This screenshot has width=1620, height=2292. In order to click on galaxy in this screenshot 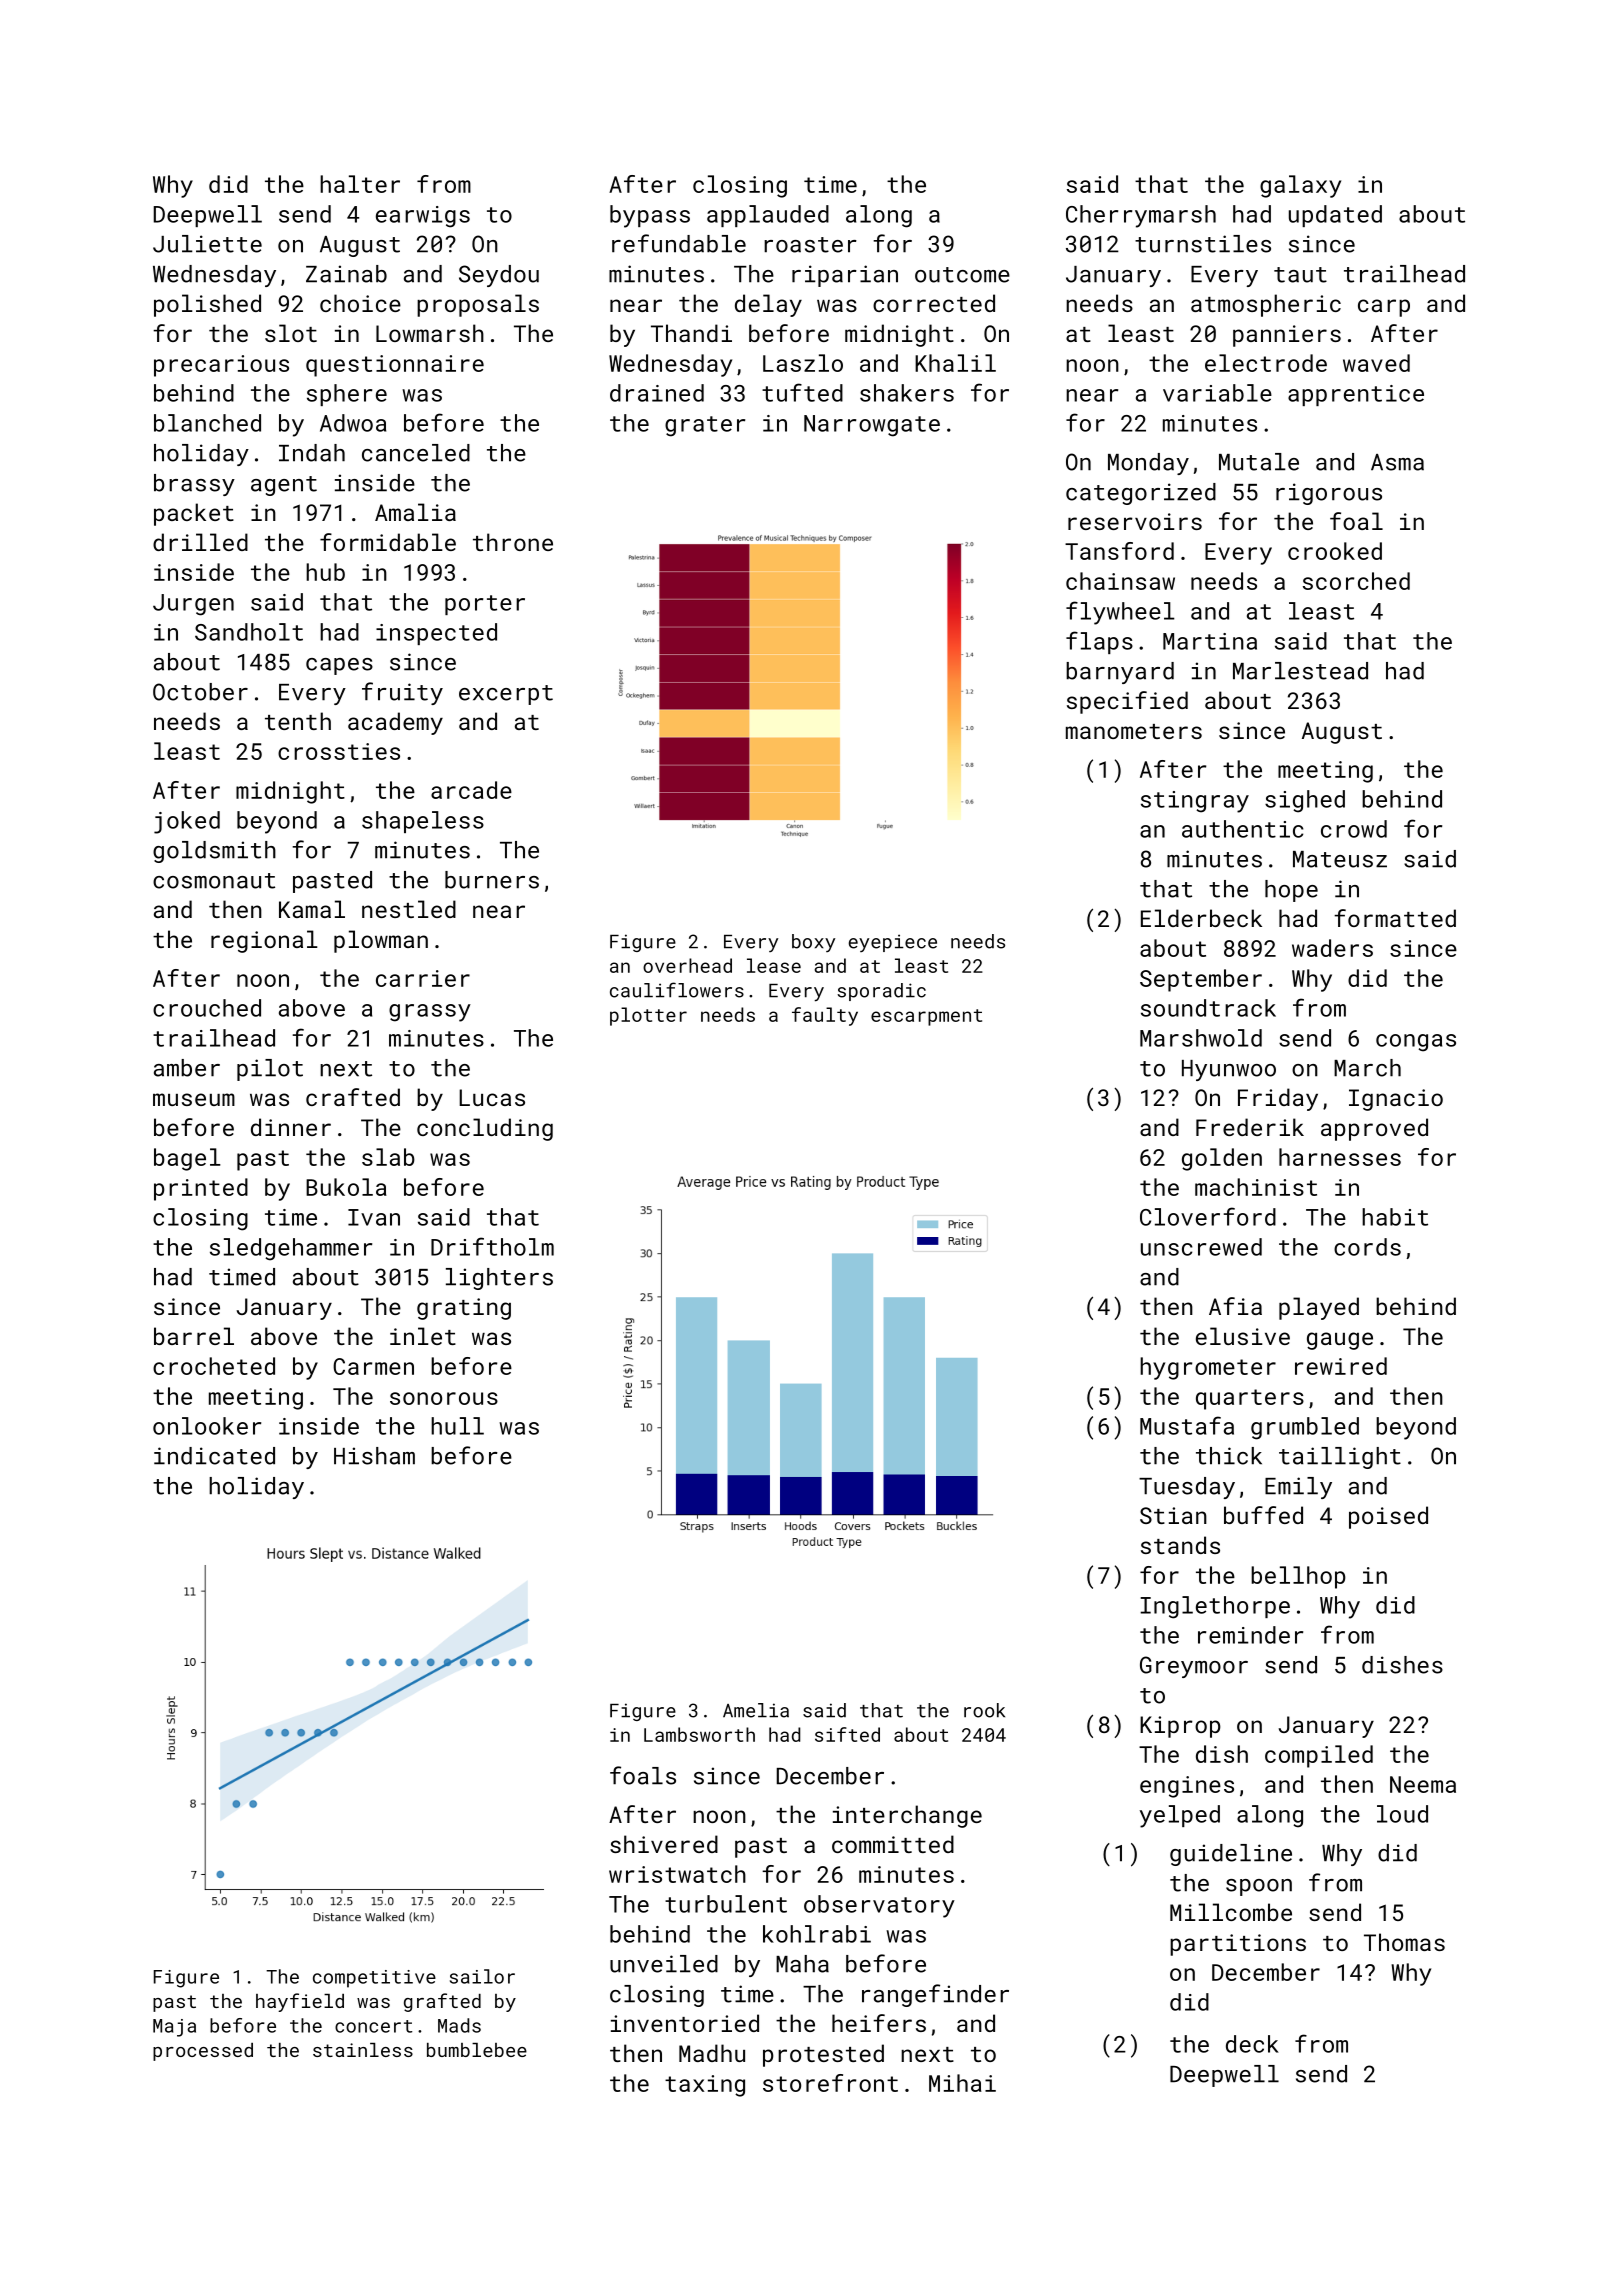, I will do `click(1300, 186)`.
